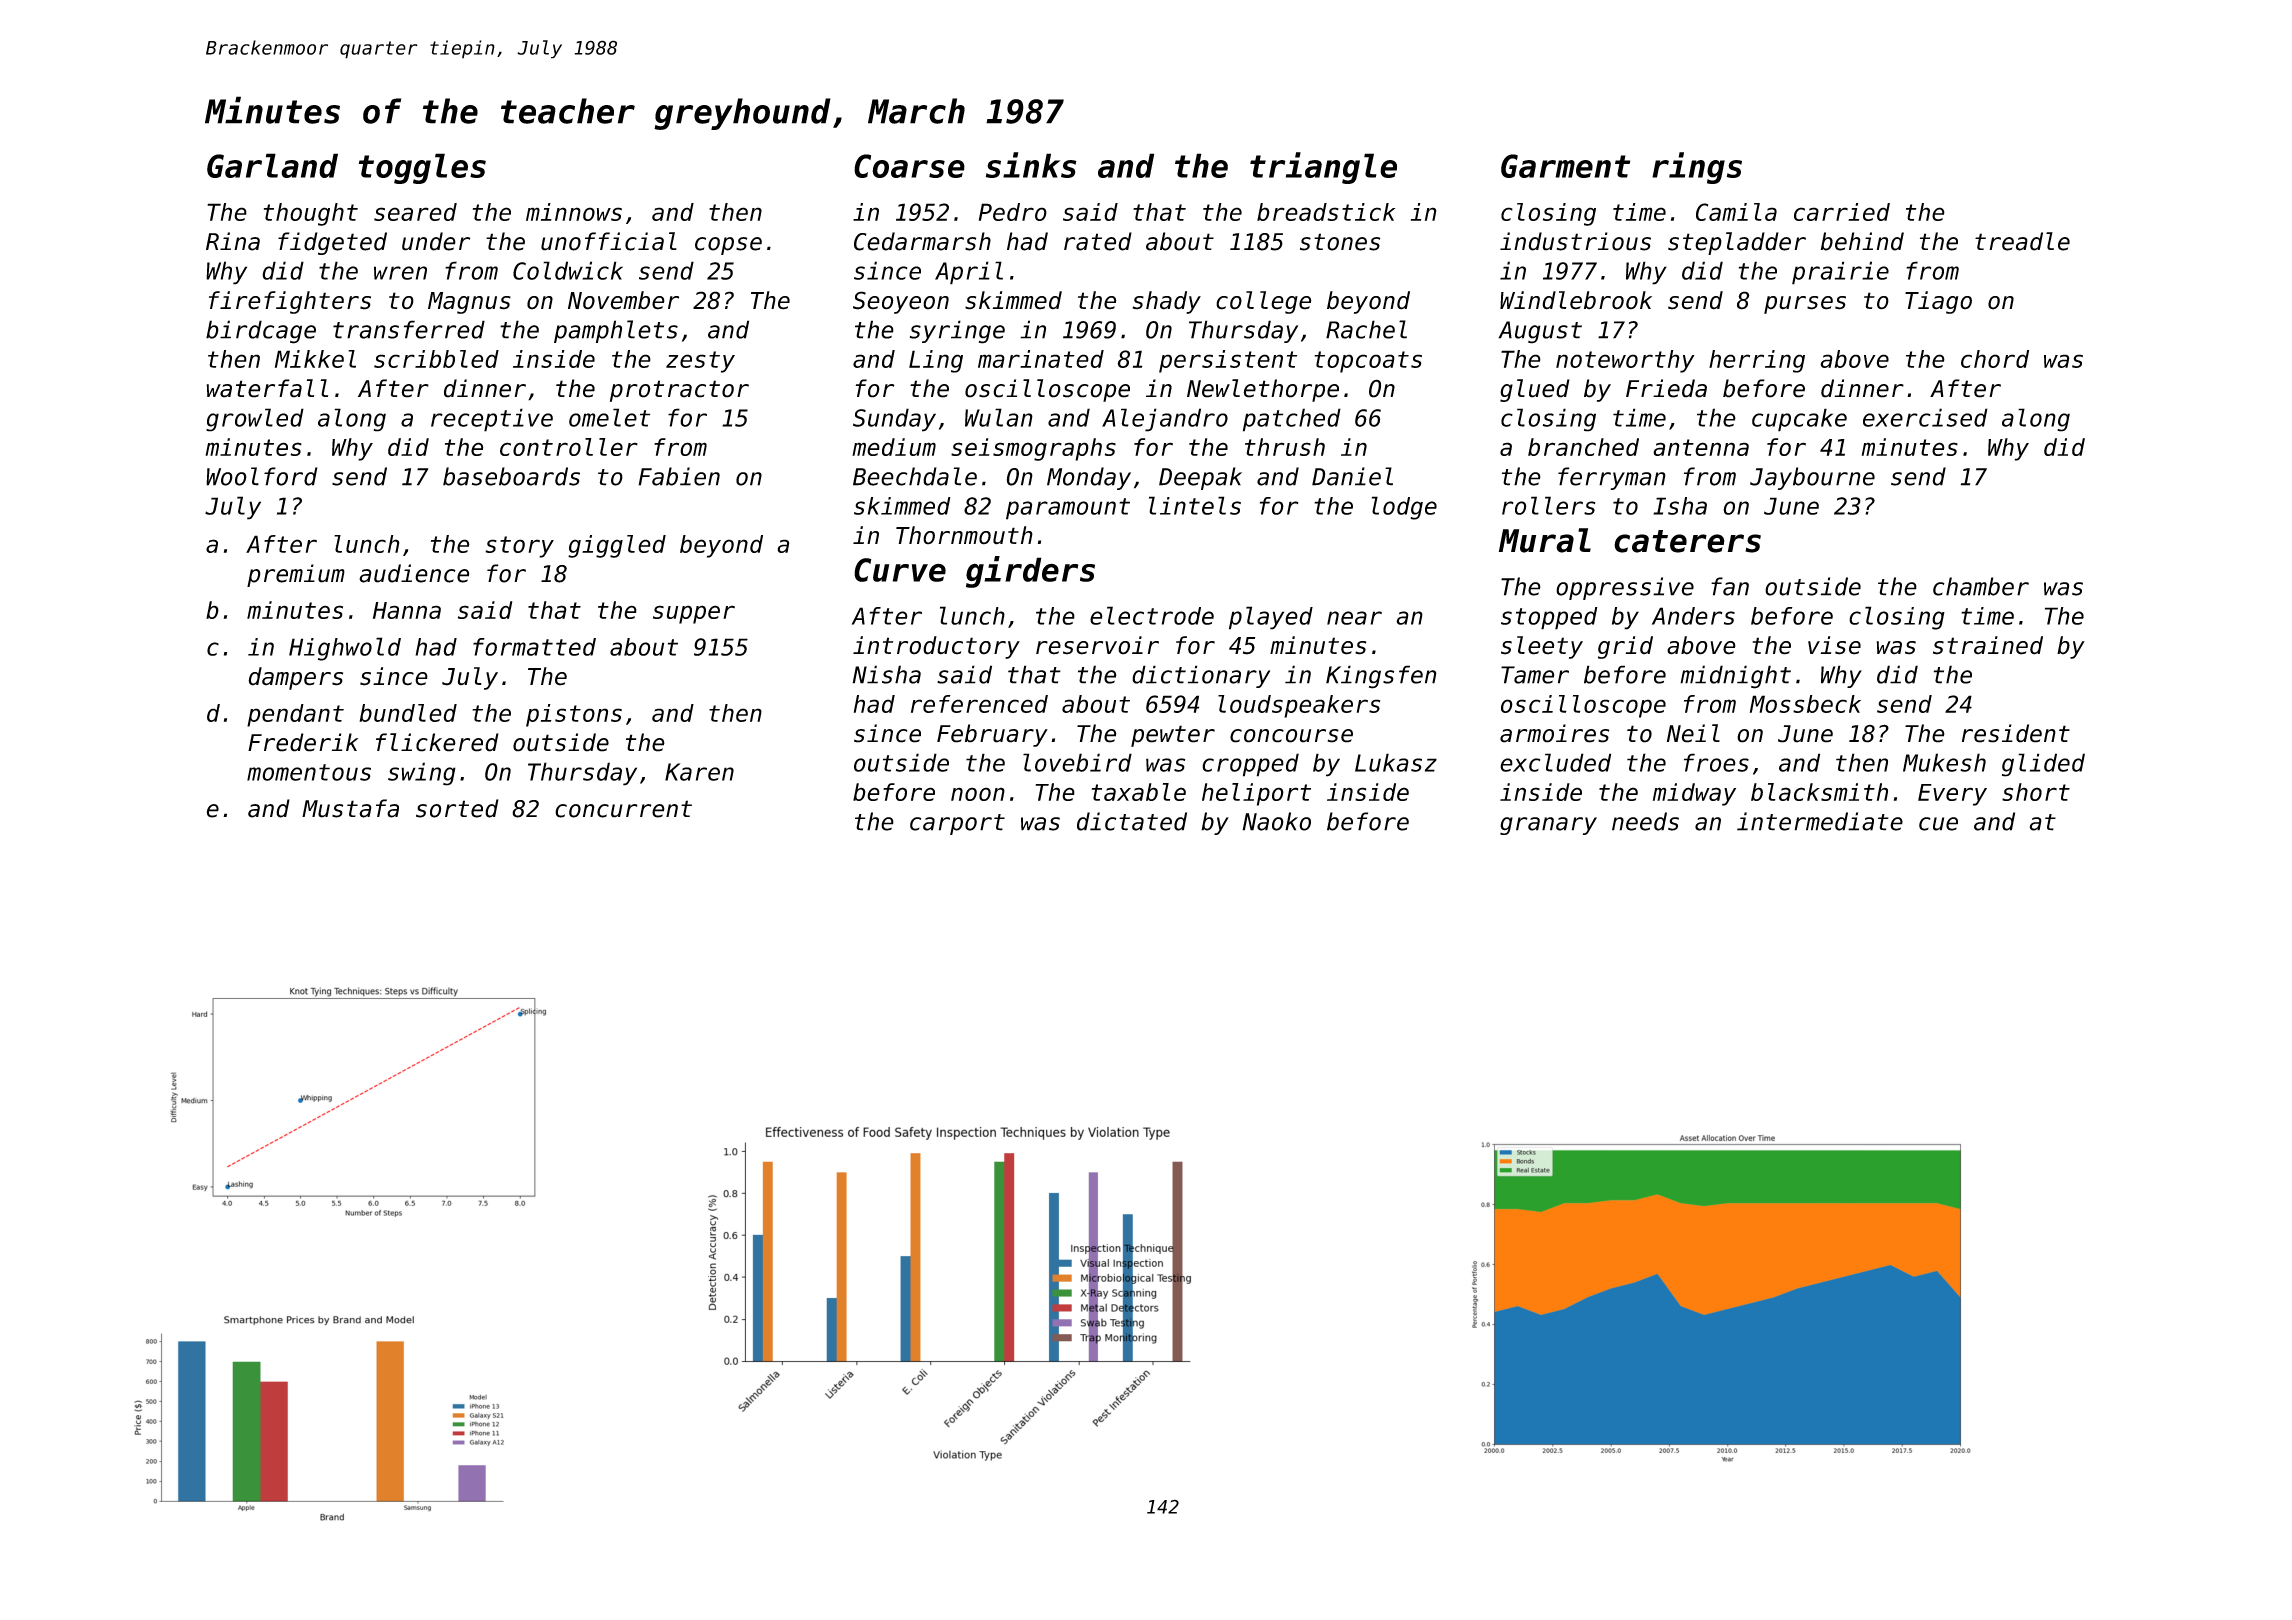  I want to click on story, so click(519, 547).
